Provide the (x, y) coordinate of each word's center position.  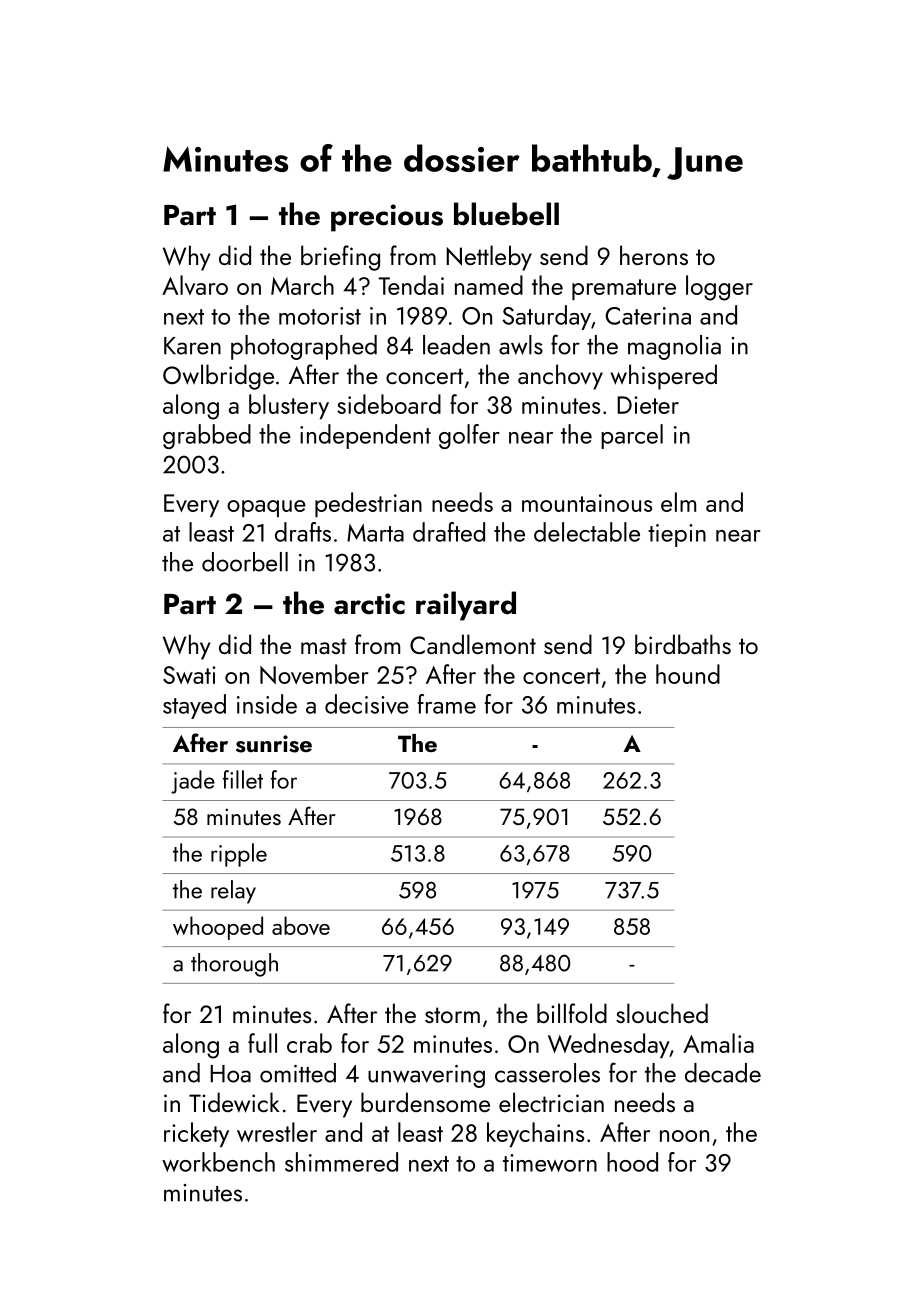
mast (324, 646)
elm (678, 502)
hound (688, 674)
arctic (369, 604)
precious (387, 218)
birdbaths (683, 644)
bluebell (506, 214)
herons (654, 255)
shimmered (341, 1162)
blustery (289, 406)
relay (233, 892)
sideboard (389, 404)
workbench (218, 1162)
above (301, 925)
